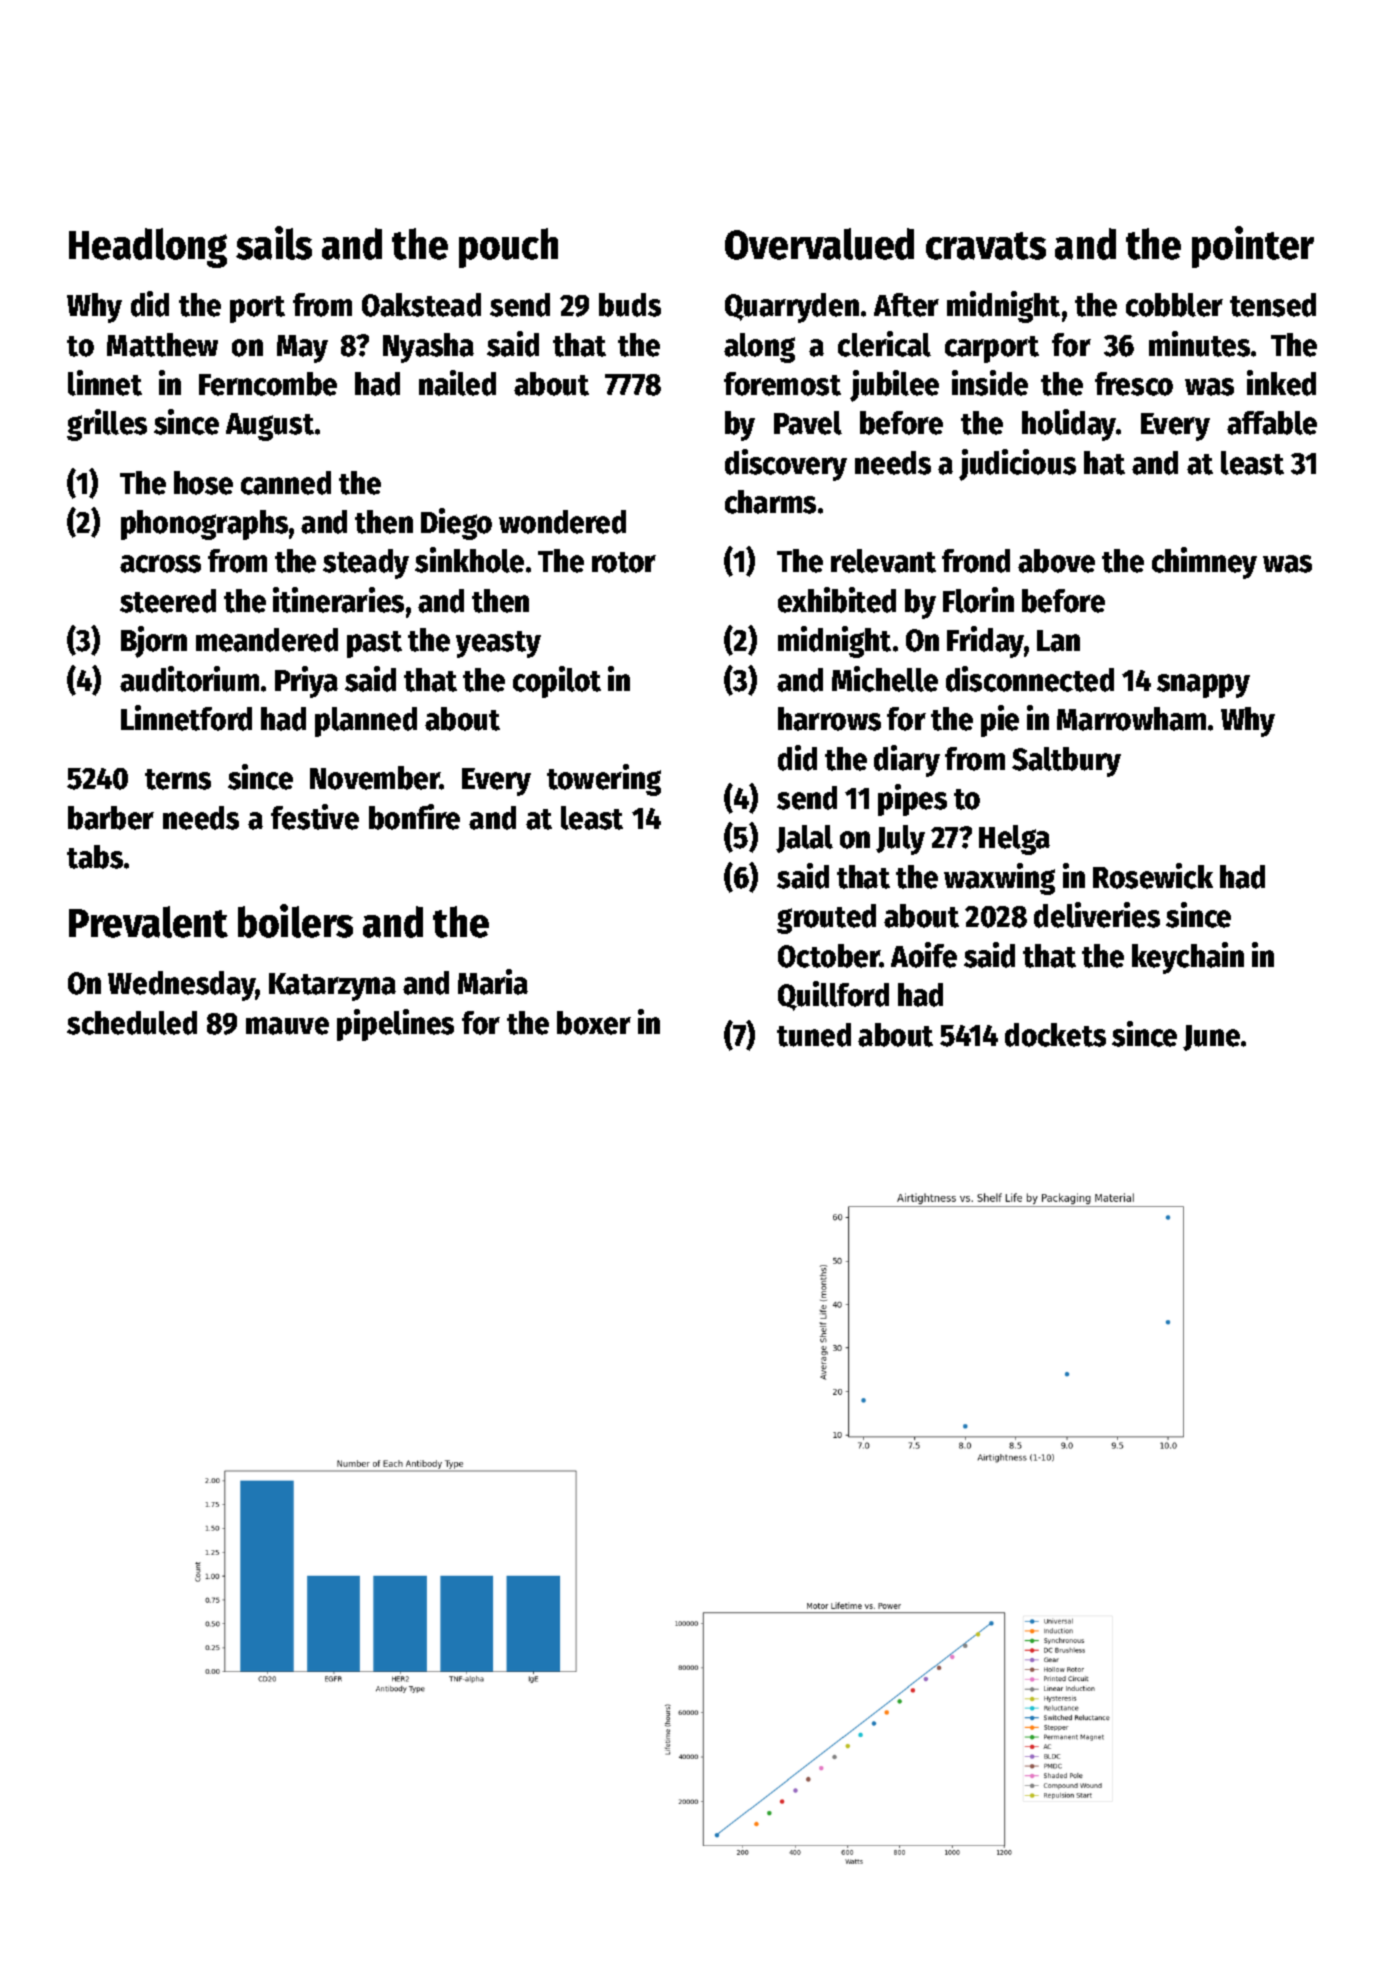 The height and width of the document is (1969, 1386). Describe the element at coordinates (808, 423) in the document. I see `Pavel` at that location.
